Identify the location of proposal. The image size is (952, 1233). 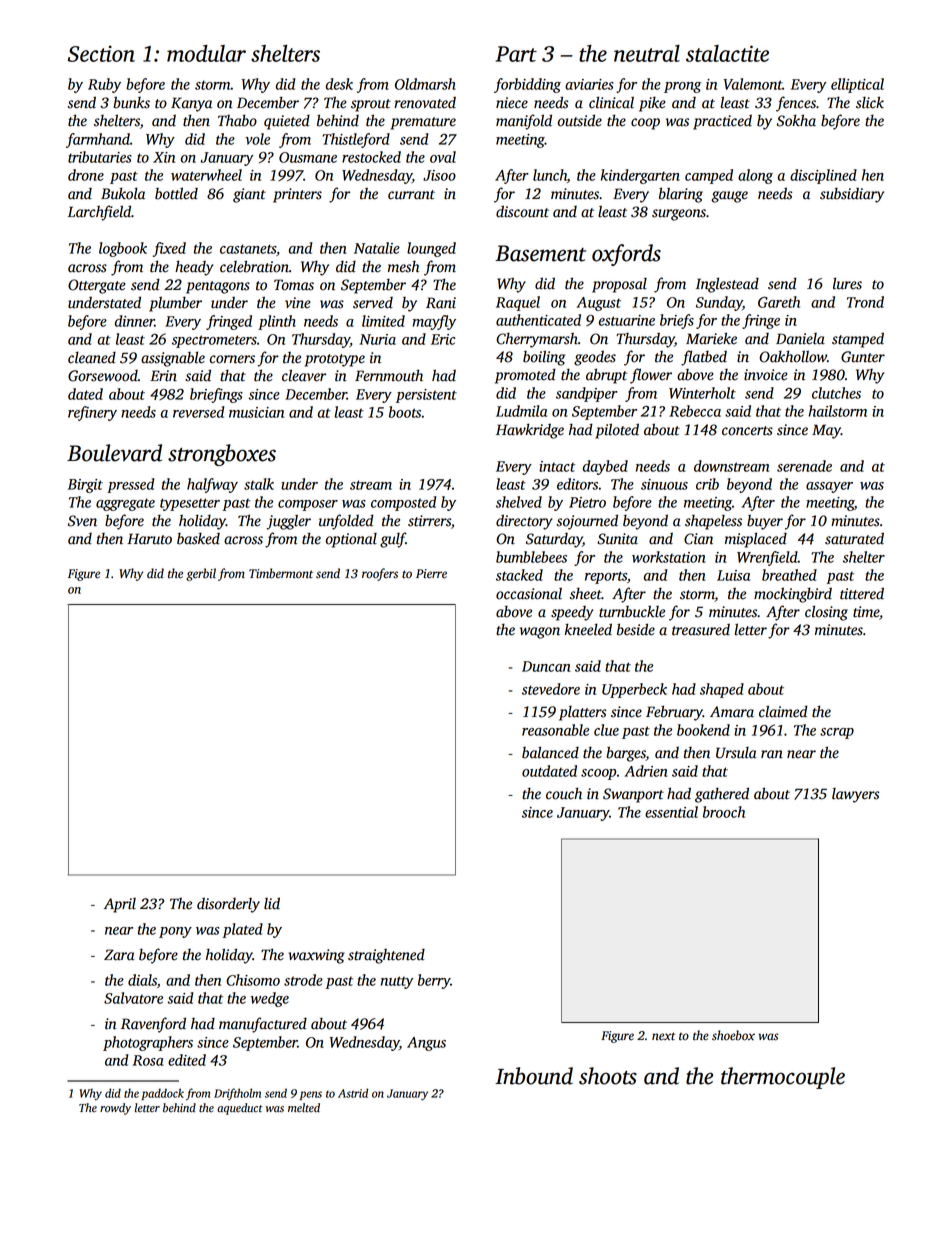
(619, 285).
